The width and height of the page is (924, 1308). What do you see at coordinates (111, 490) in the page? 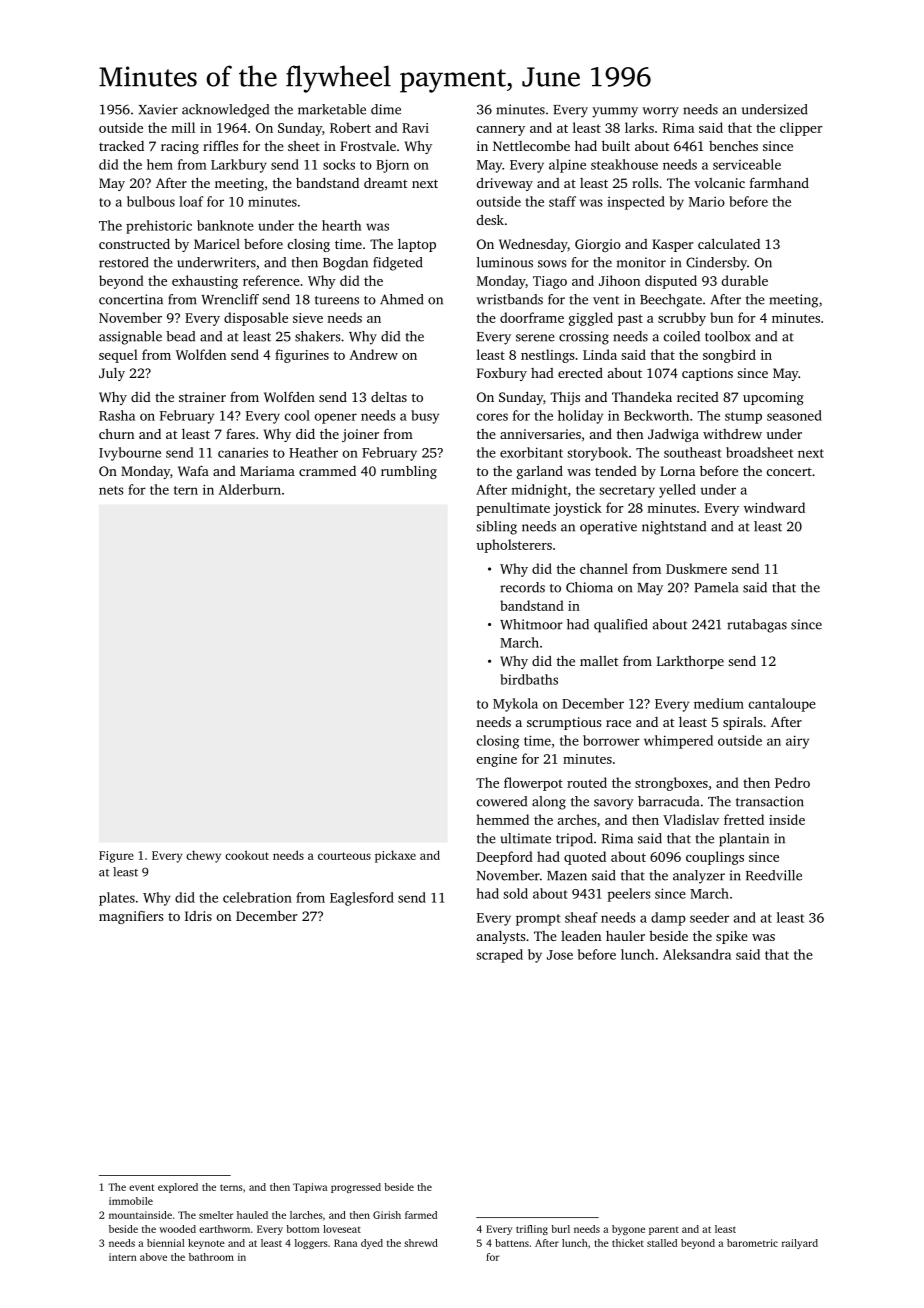
I see `nets` at bounding box center [111, 490].
